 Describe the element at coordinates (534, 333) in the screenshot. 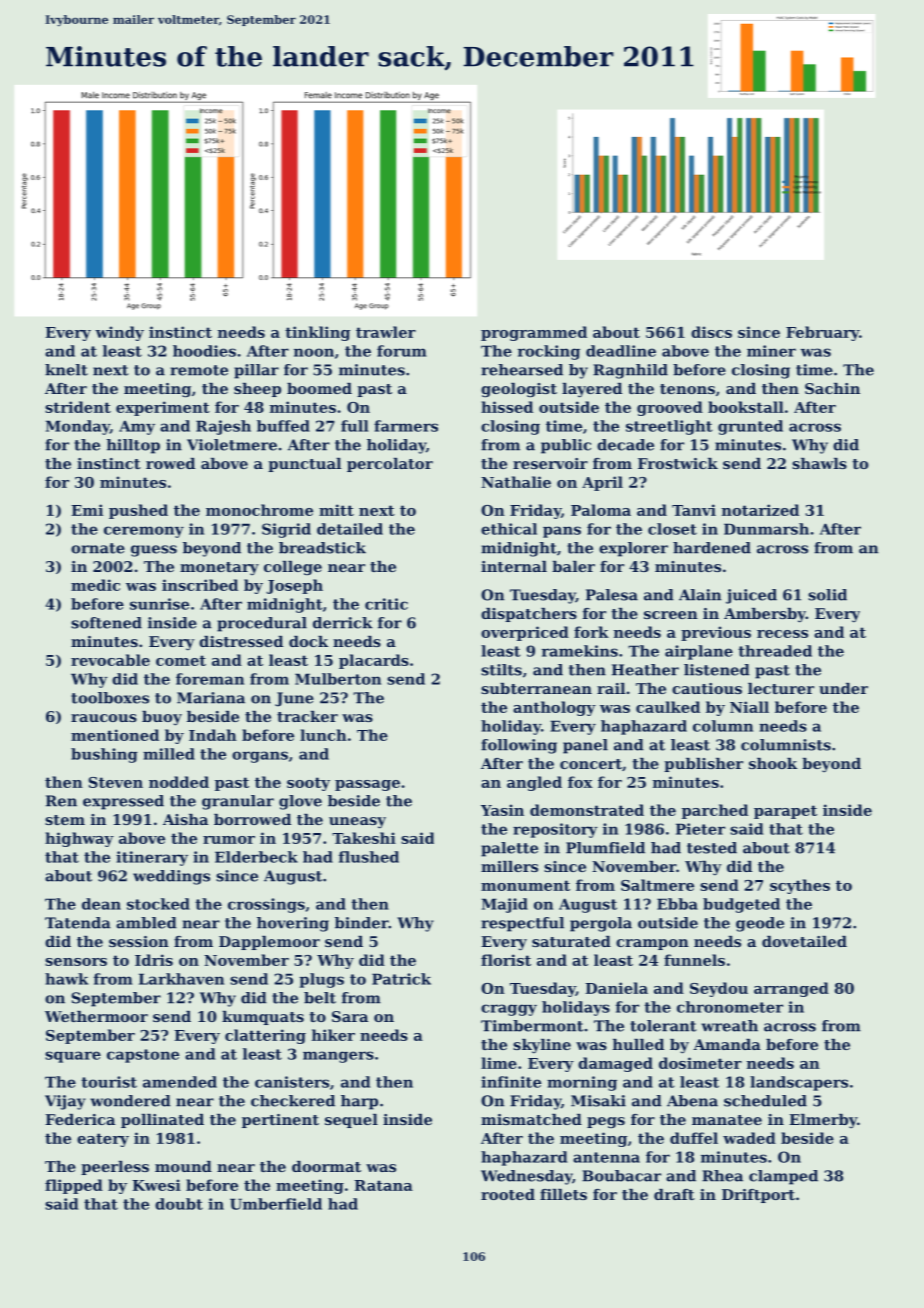

I see `programmed` at that location.
